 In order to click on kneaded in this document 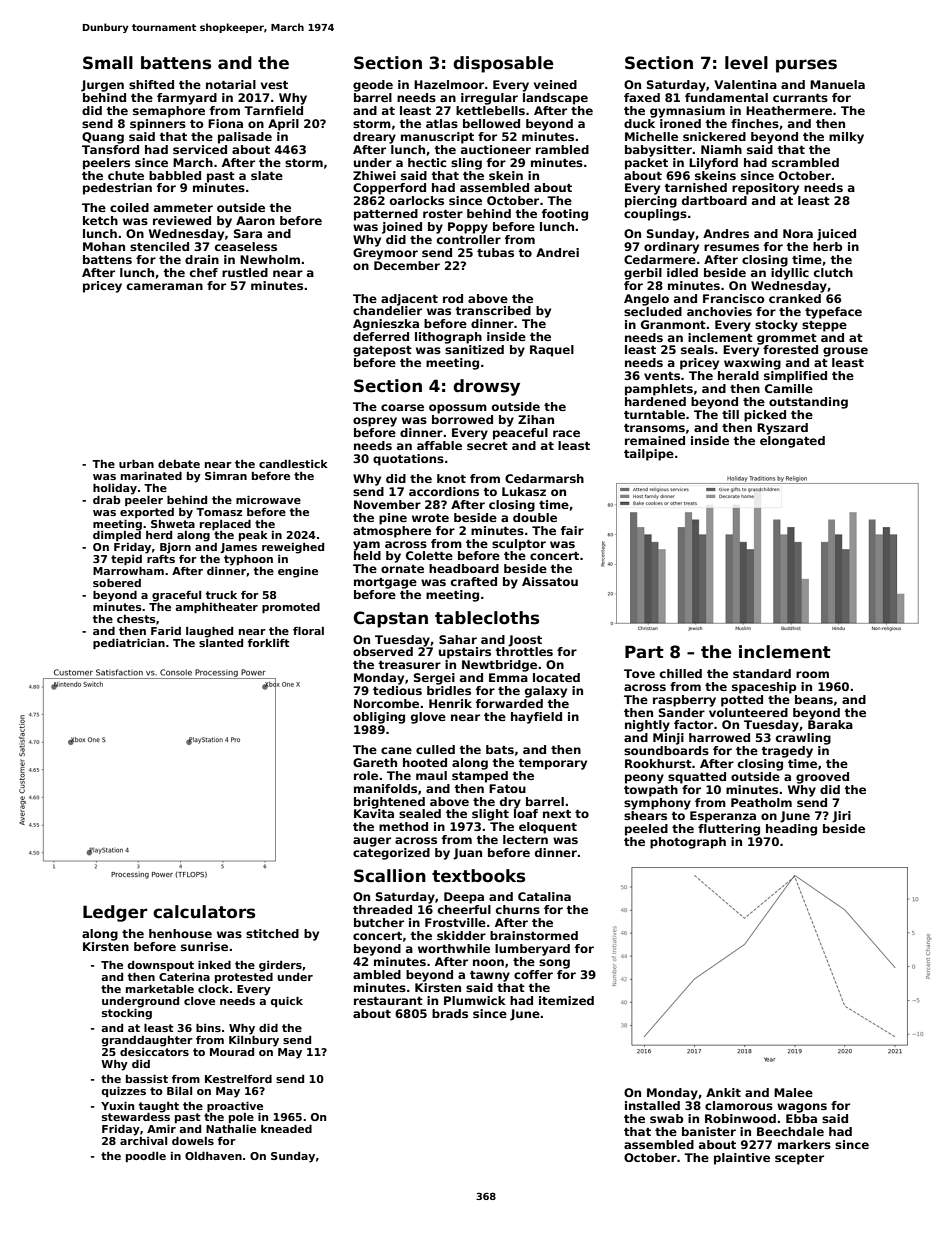, I will do `click(286, 1129)`.
